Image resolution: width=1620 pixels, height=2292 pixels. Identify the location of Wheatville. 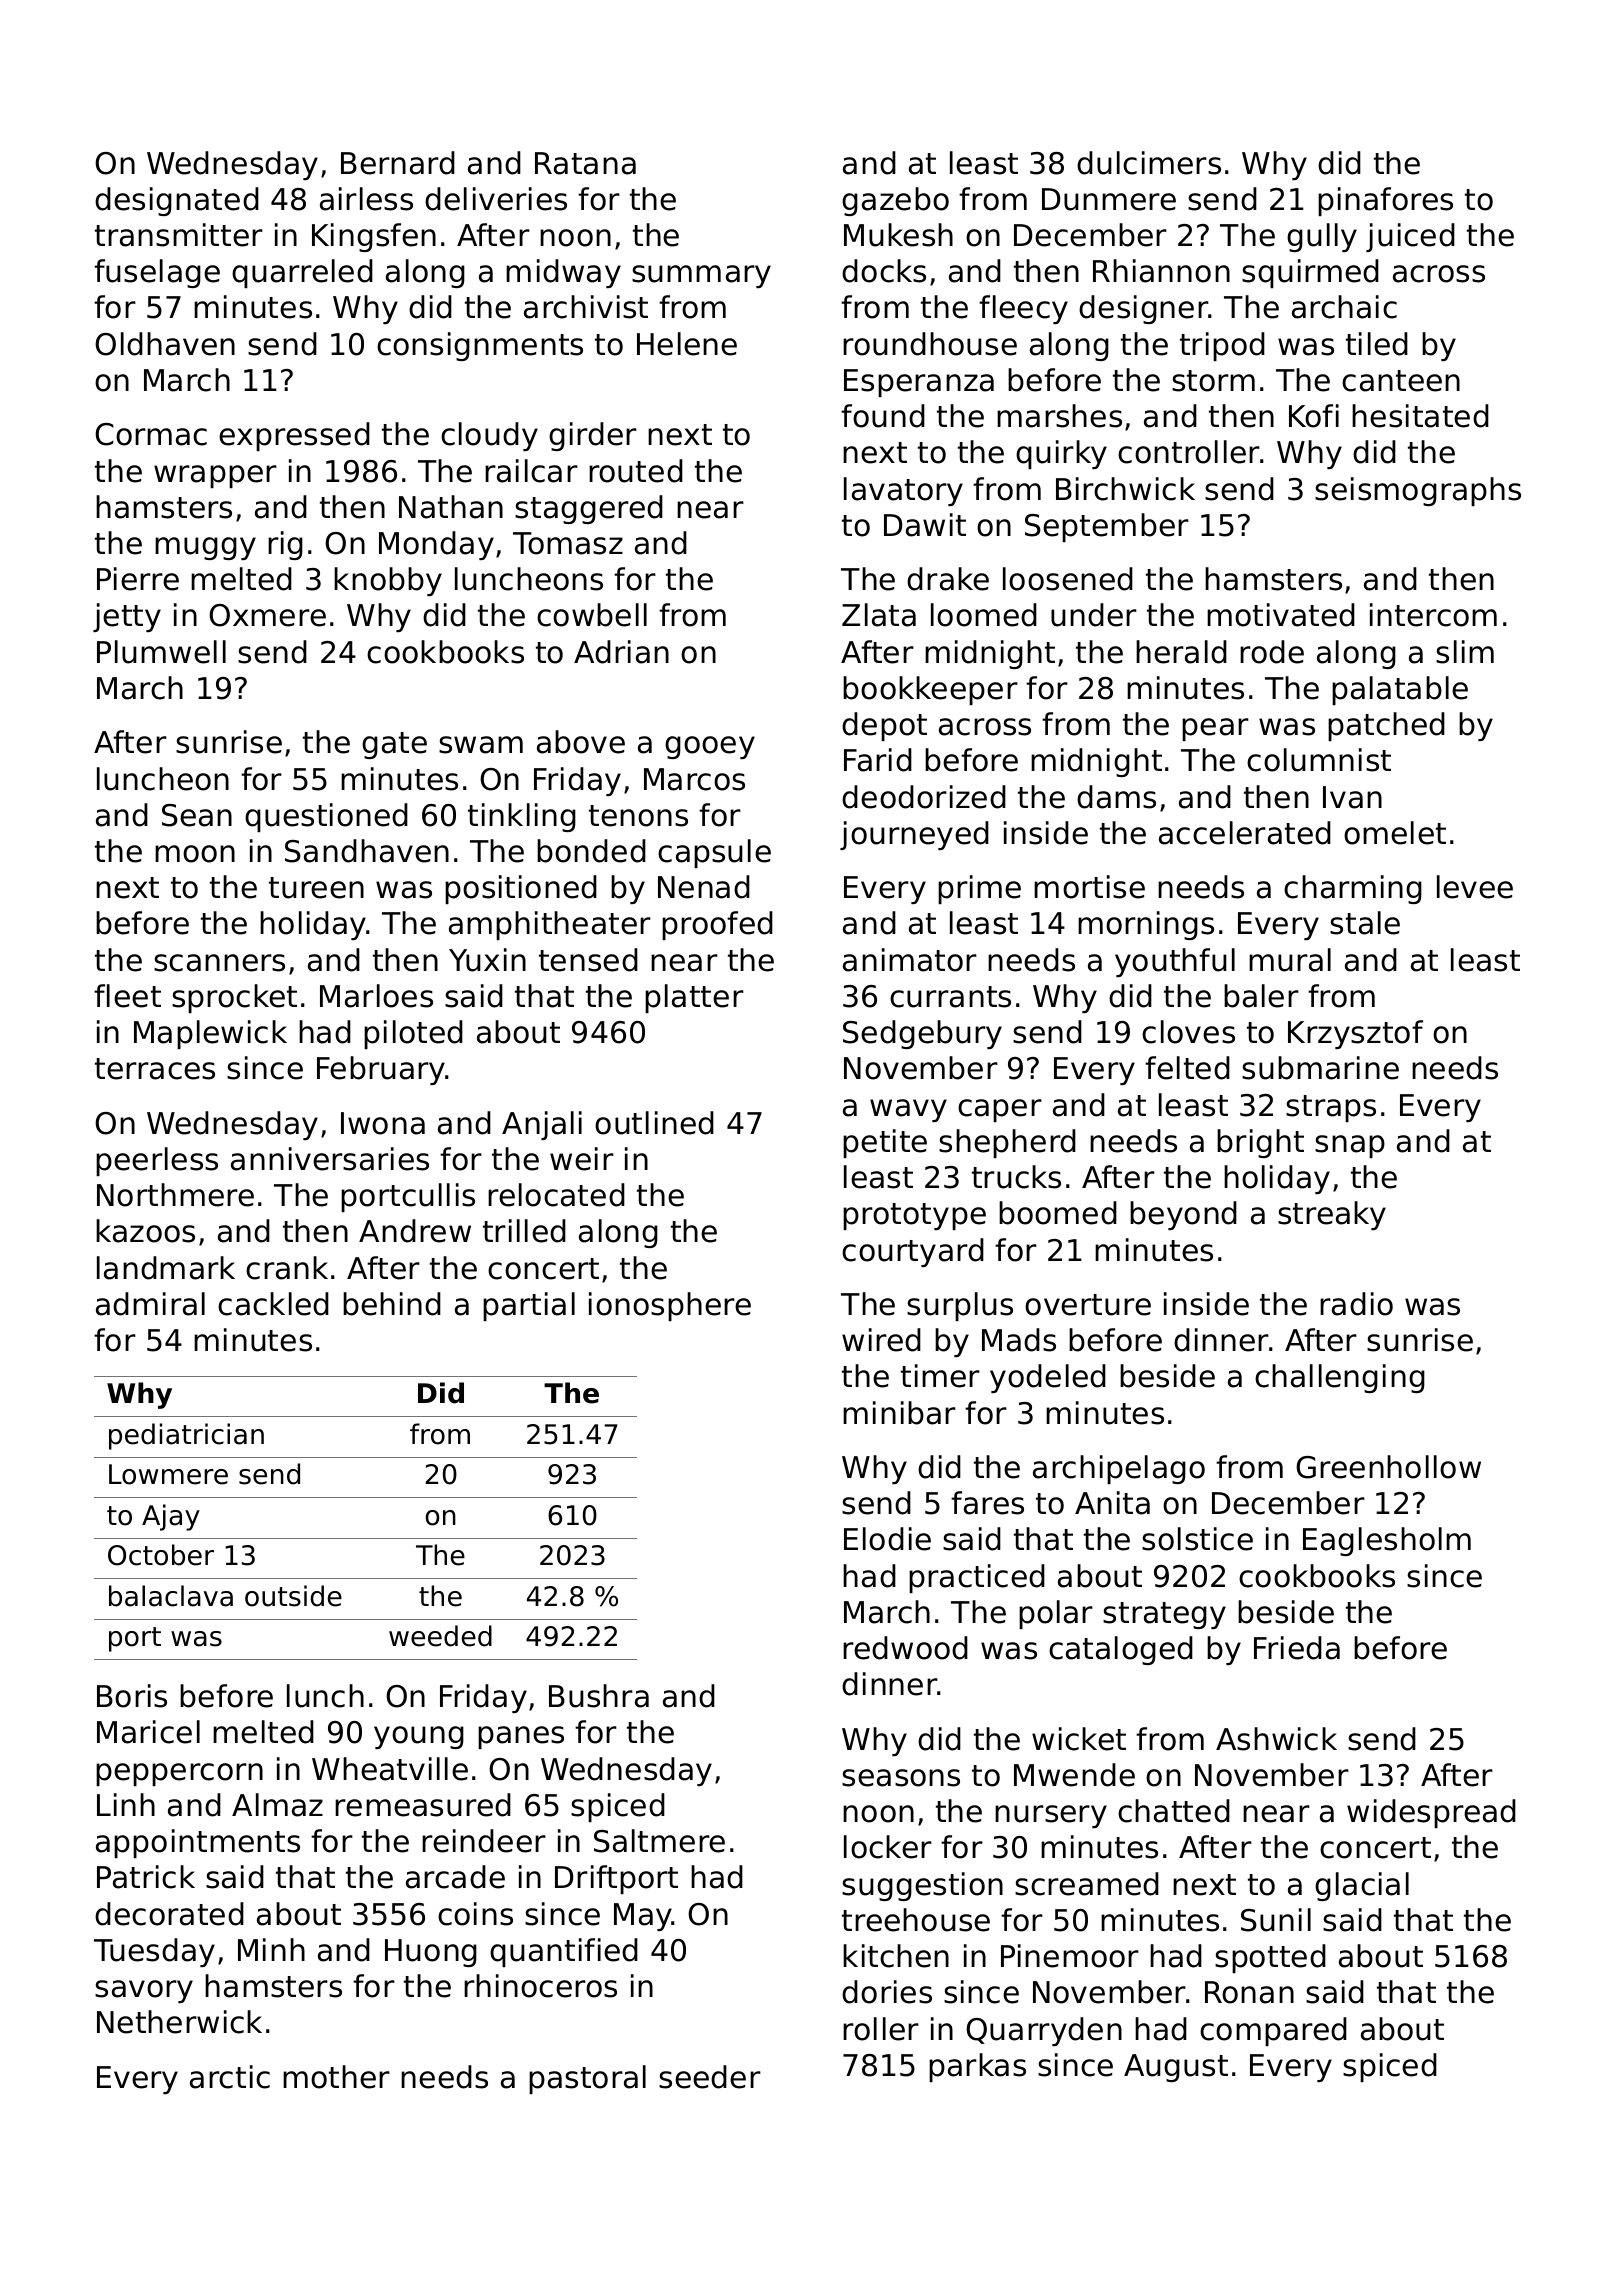
(390, 1769).
